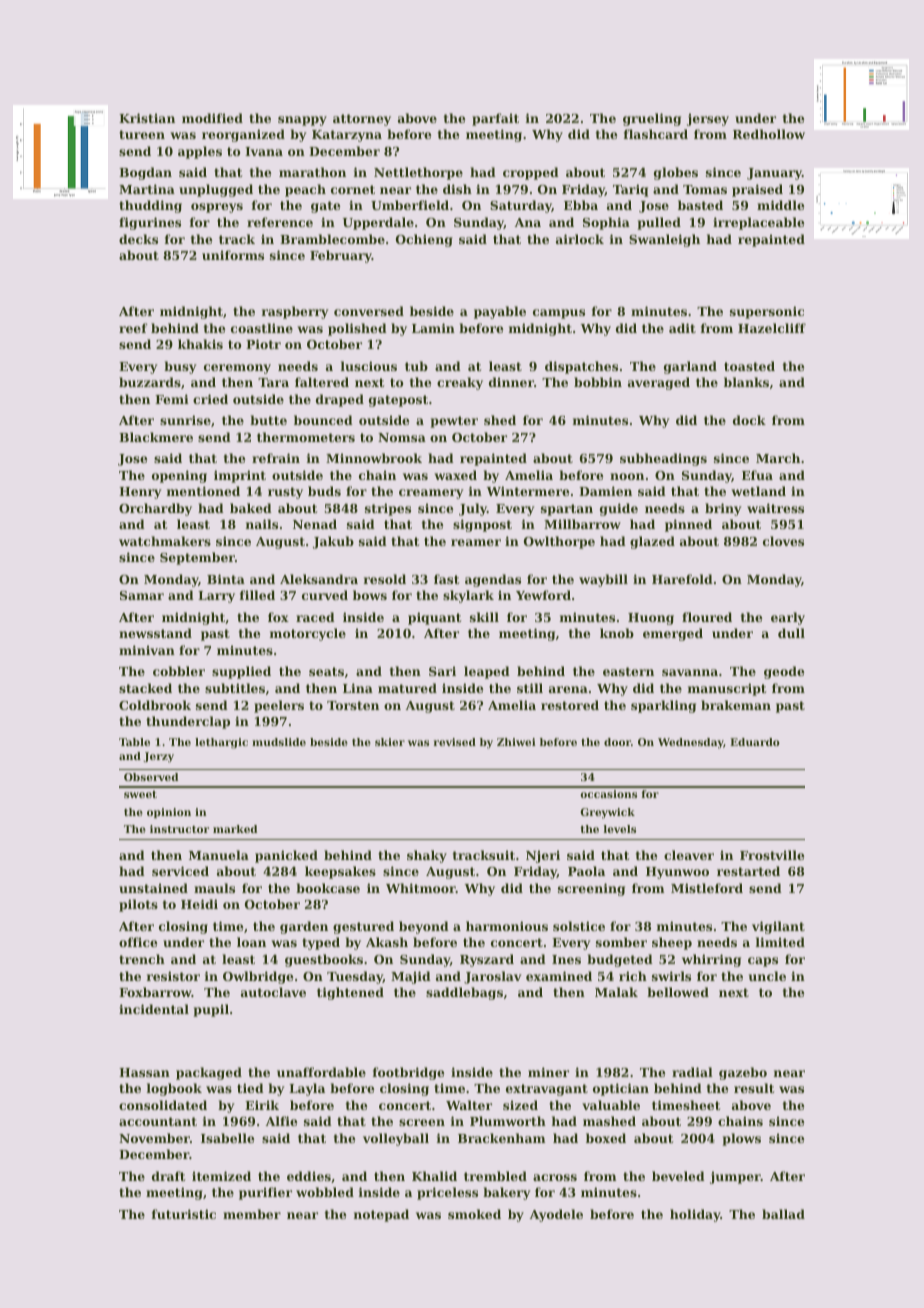 This image has width=924, height=1308. What do you see at coordinates (381, 1215) in the image?
I see `notepad` at bounding box center [381, 1215].
